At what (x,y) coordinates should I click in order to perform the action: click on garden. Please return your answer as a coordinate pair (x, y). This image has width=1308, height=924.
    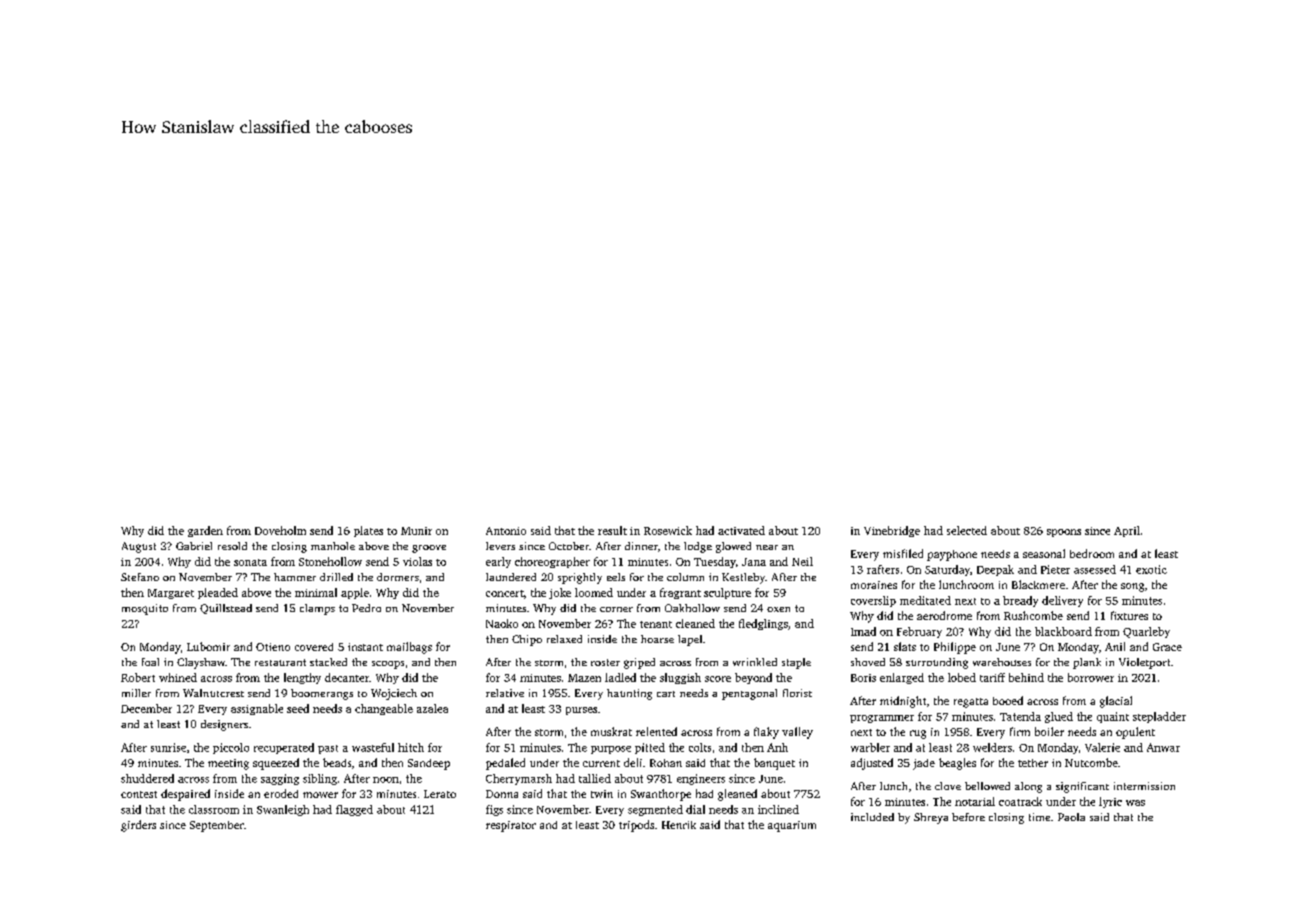
    Looking at the image, I should click on (205, 531).
